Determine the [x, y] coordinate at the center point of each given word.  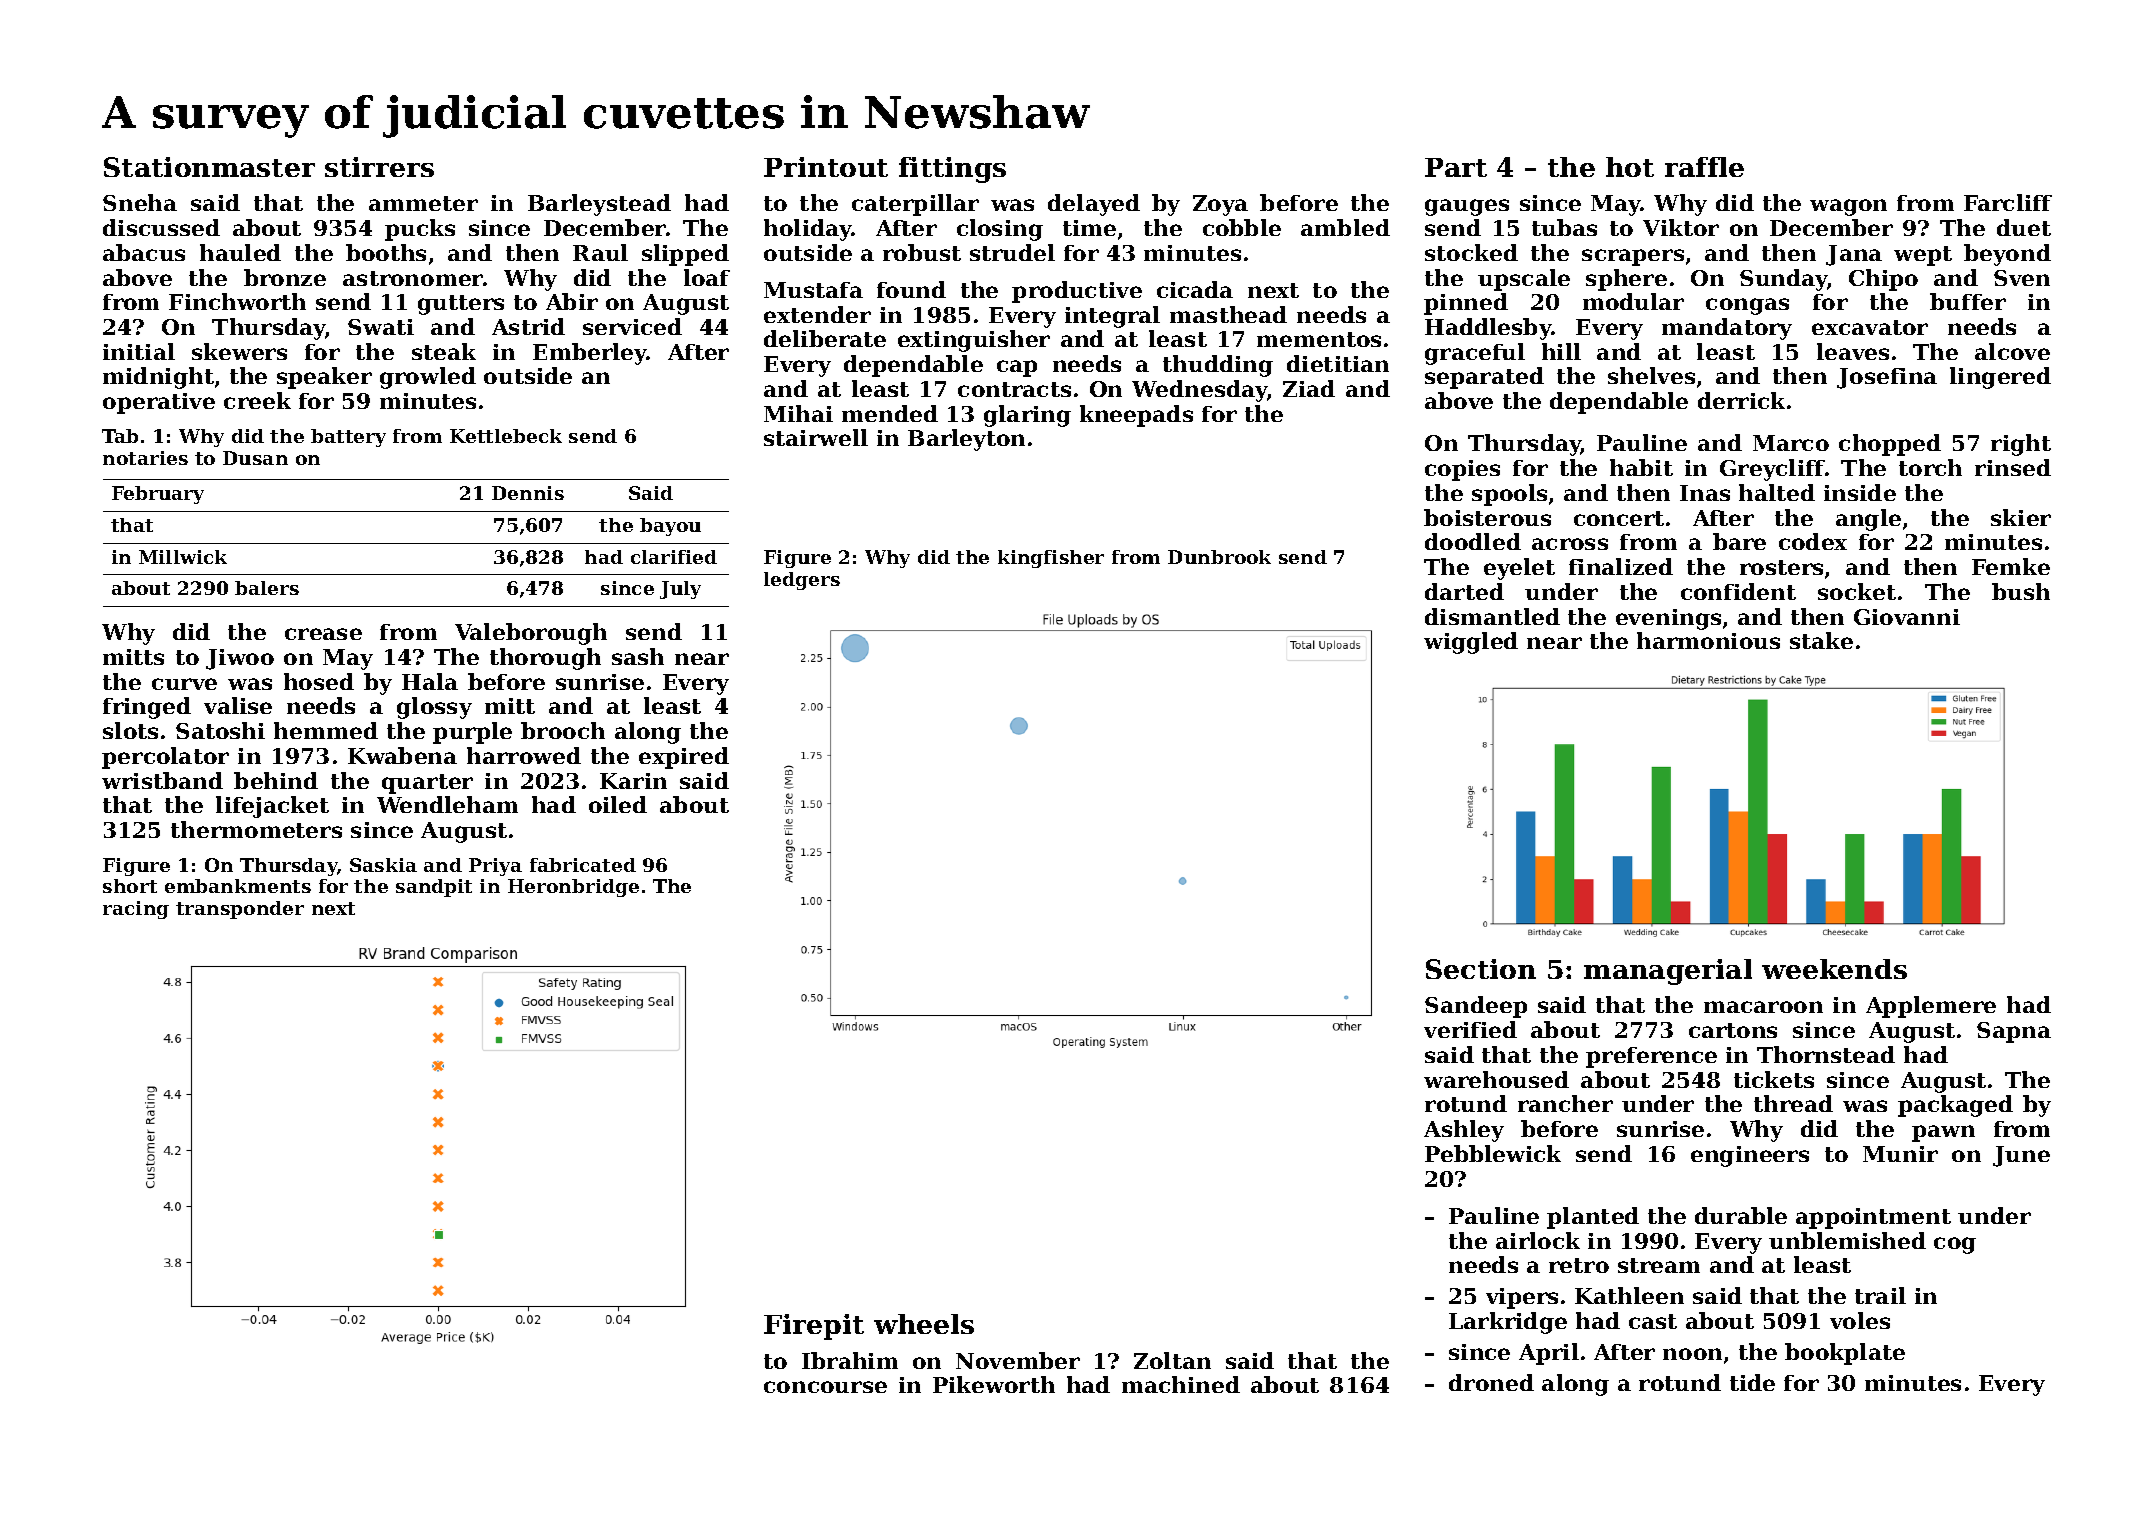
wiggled [1471, 643]
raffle [1704, 167]
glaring [1027, 416]
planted [1593, 1218]
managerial [1668, 972]
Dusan [255, 458]
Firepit [814, 1327]
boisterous [1487, 517]
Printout [826, 167]
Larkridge [1508, 1323]
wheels [924, 1324]
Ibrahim [850, 1360]
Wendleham [447, 804]
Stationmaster [209, 167]
